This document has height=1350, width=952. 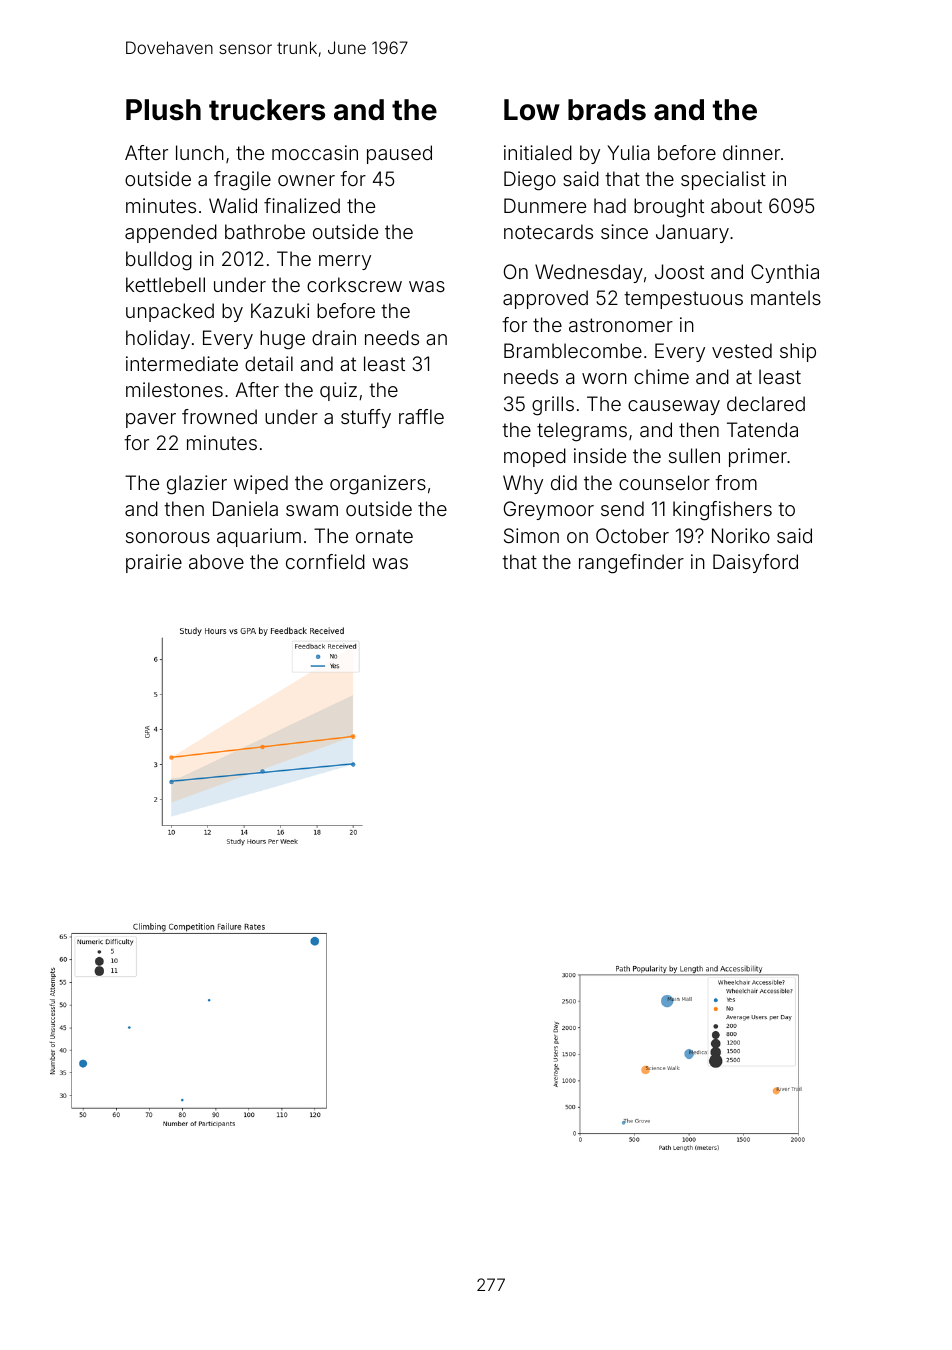 What do you see at coordinates (216, 561) in the document?
I see `above` at bounding box center [216, 561].
